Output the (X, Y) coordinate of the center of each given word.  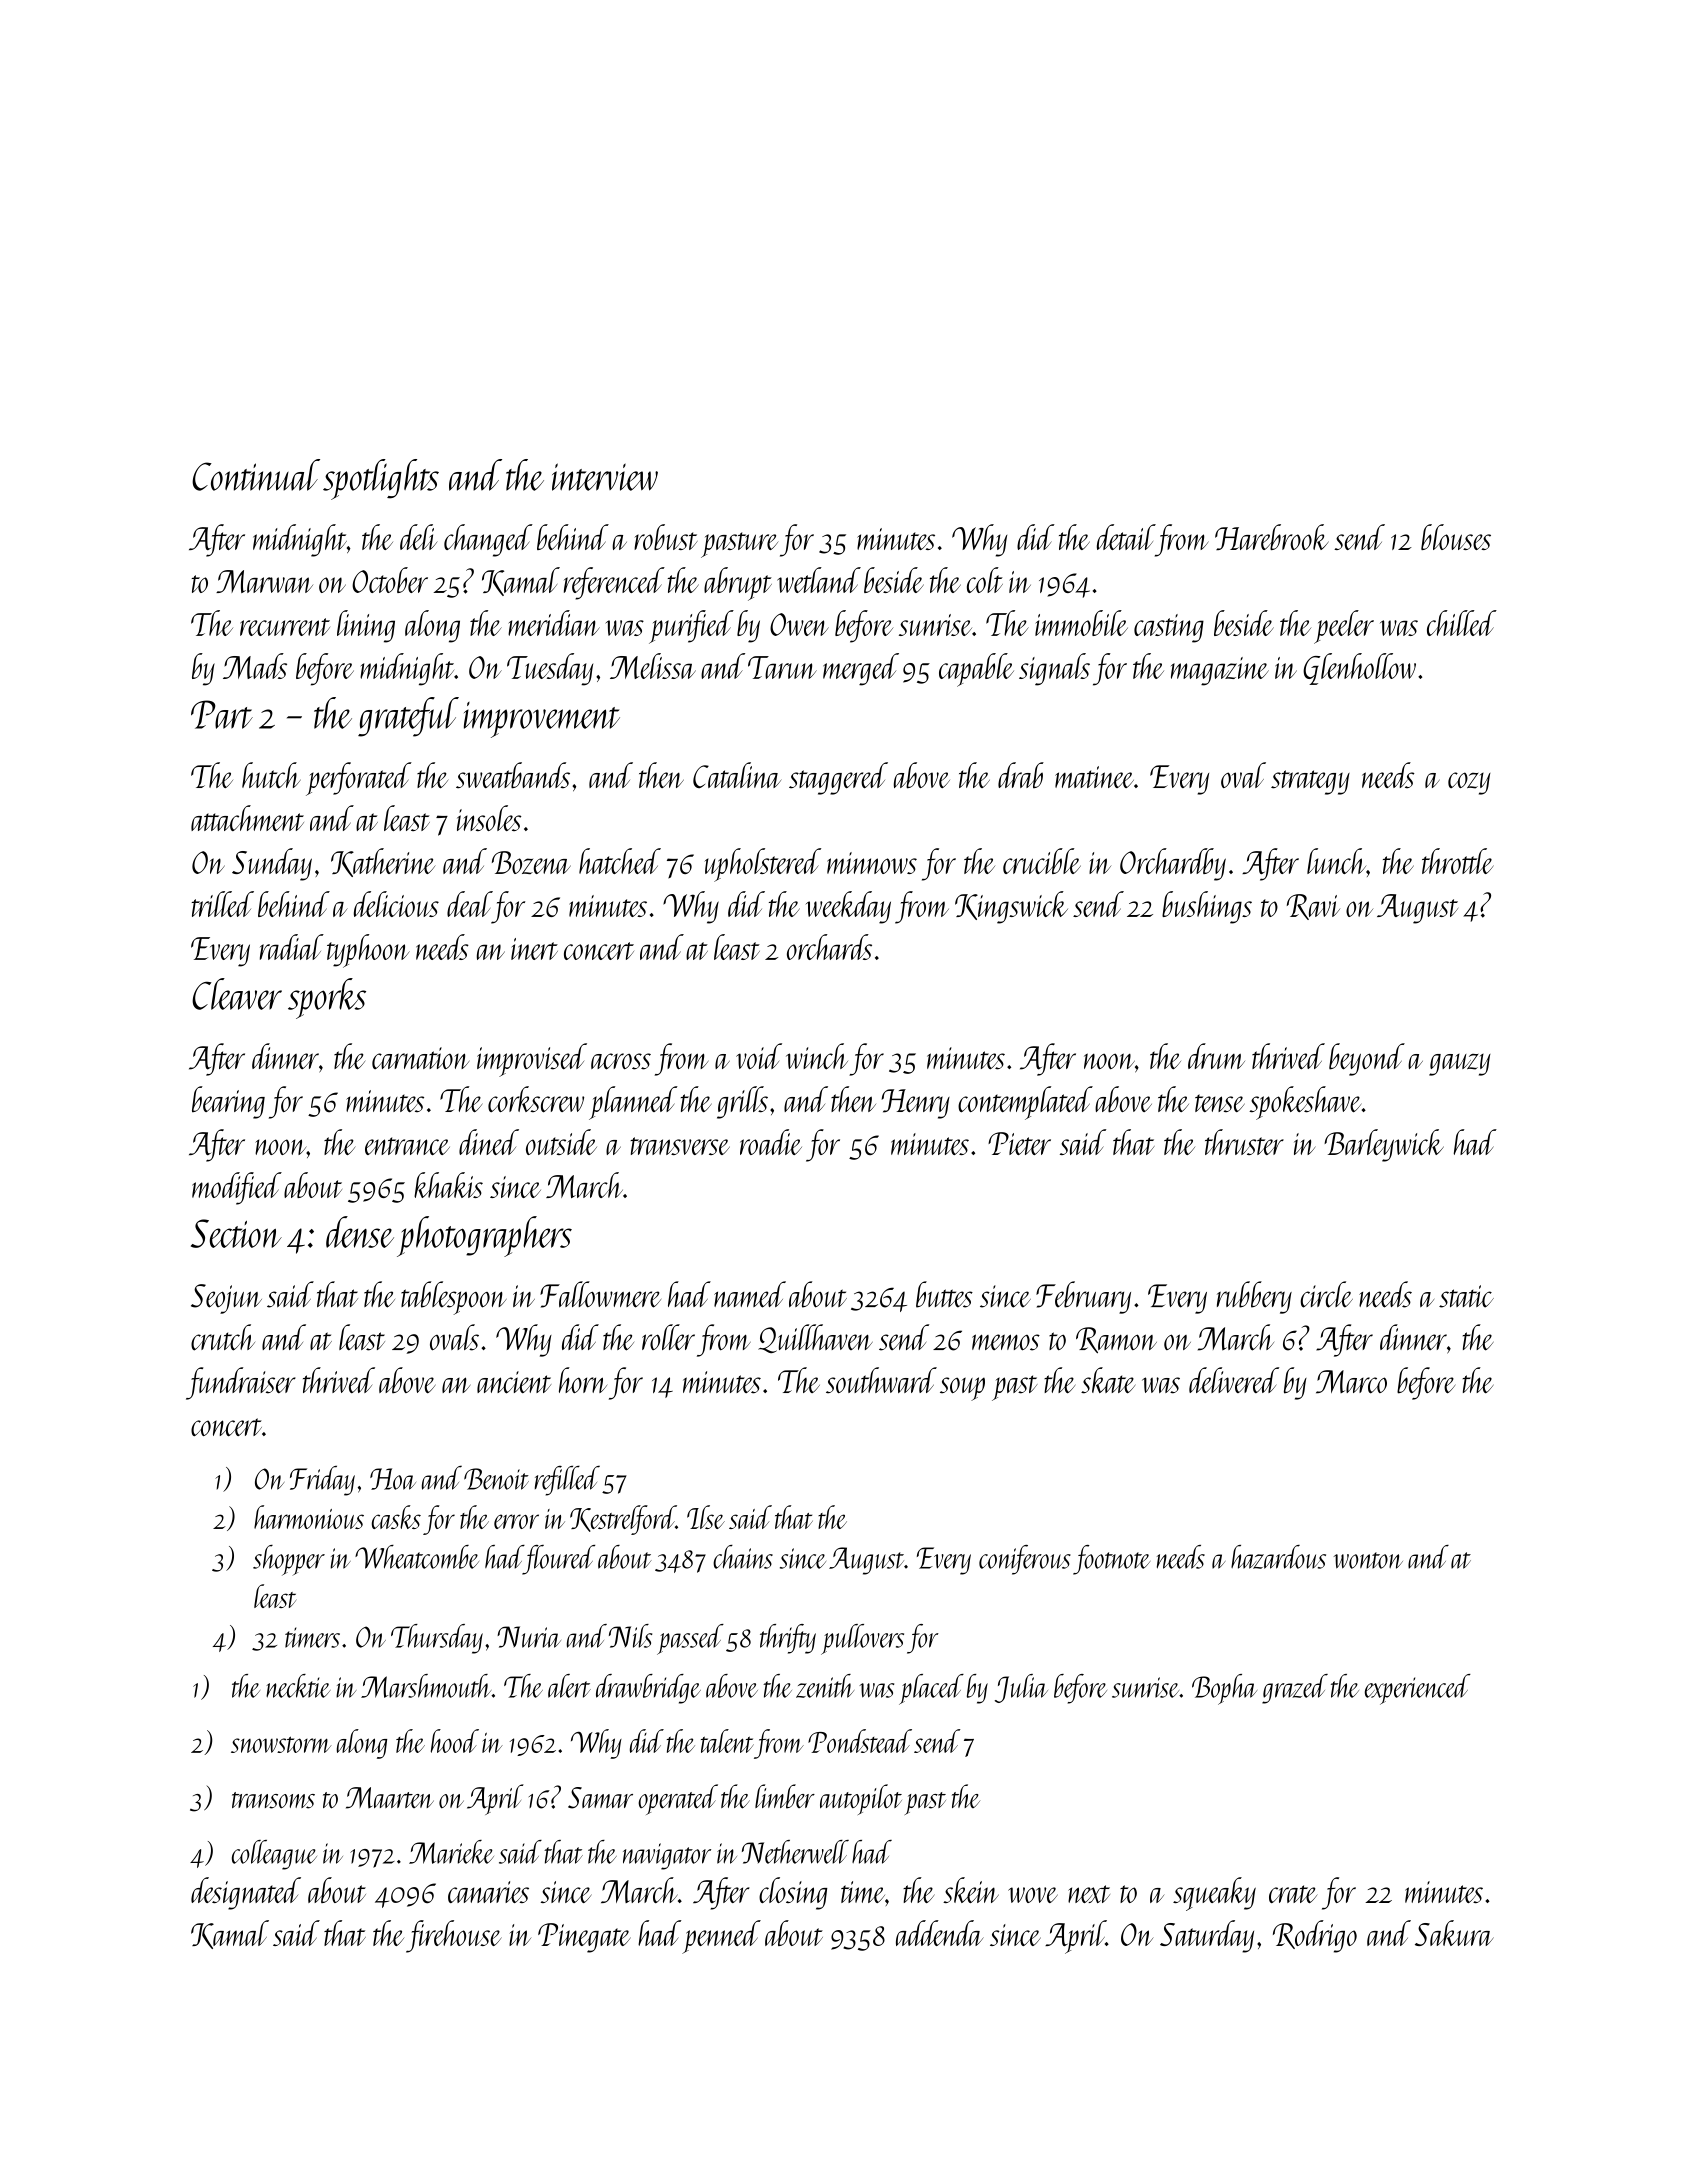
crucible (1042, 861)
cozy (1469, 783)
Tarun (782, 667)
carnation (420, 1058)
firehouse (454, 1936)
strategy (1310, 782)
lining (366, 626)
